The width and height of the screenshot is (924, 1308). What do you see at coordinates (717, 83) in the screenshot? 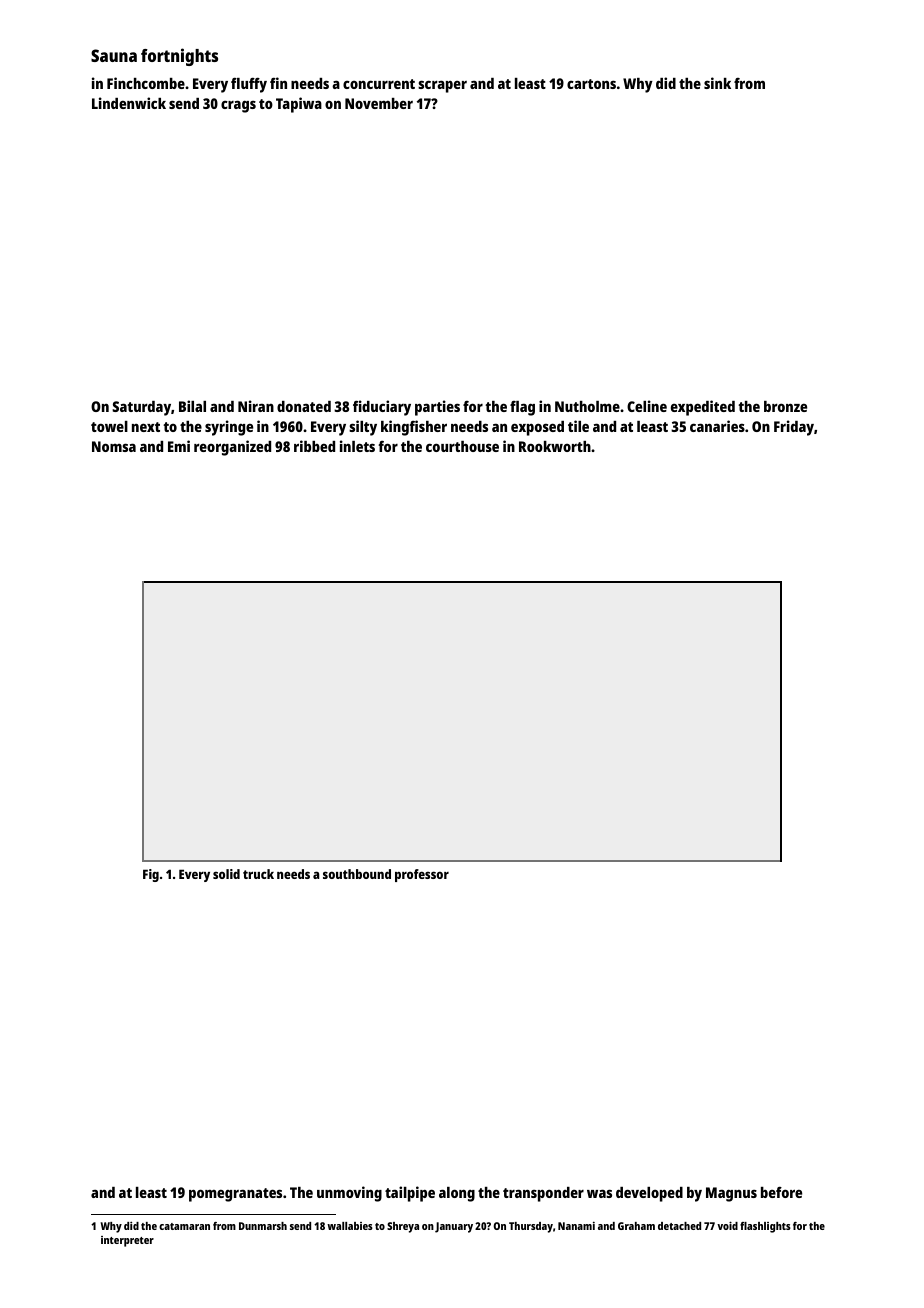
I see `sink` at bounding box center [717, 83].
